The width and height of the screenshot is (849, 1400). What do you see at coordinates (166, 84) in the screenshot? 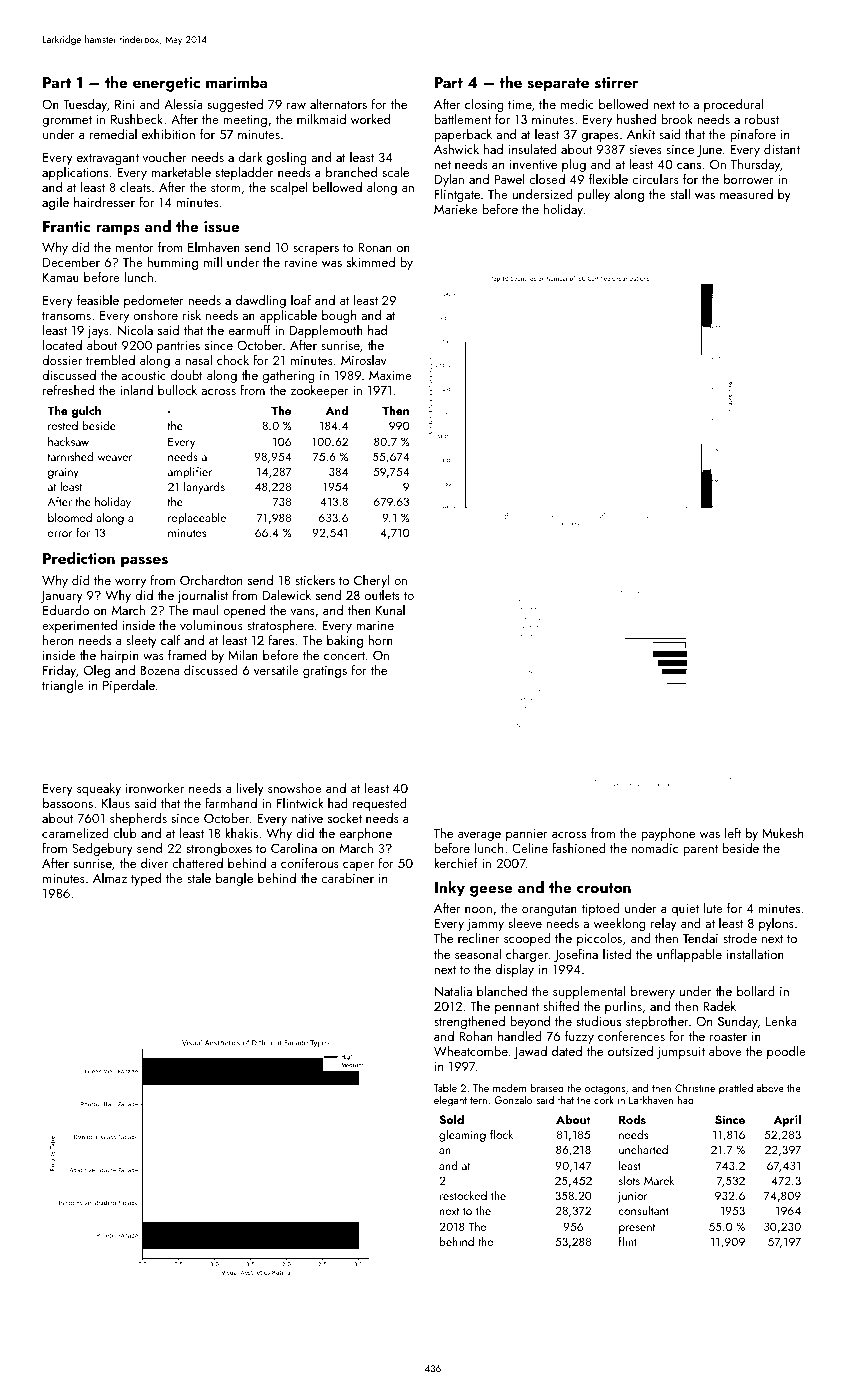
I see `energetic` at bounding box center [166, 84].
